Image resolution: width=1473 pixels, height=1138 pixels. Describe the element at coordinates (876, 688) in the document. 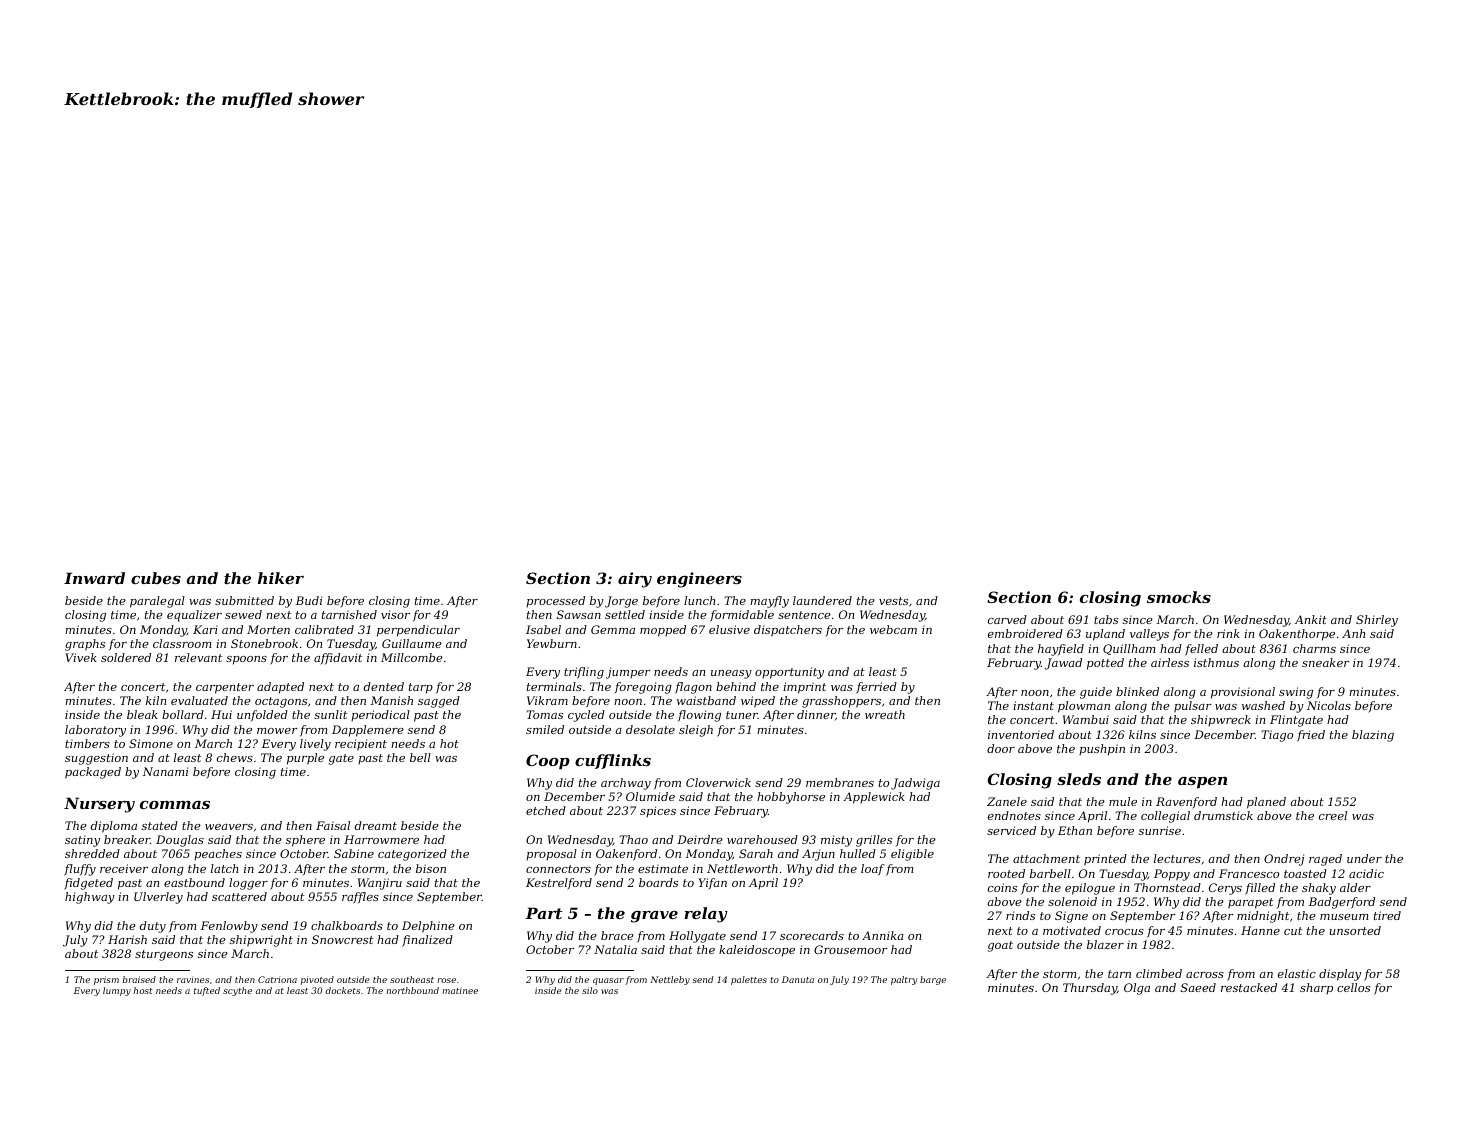

I see `ferried` at that location.
